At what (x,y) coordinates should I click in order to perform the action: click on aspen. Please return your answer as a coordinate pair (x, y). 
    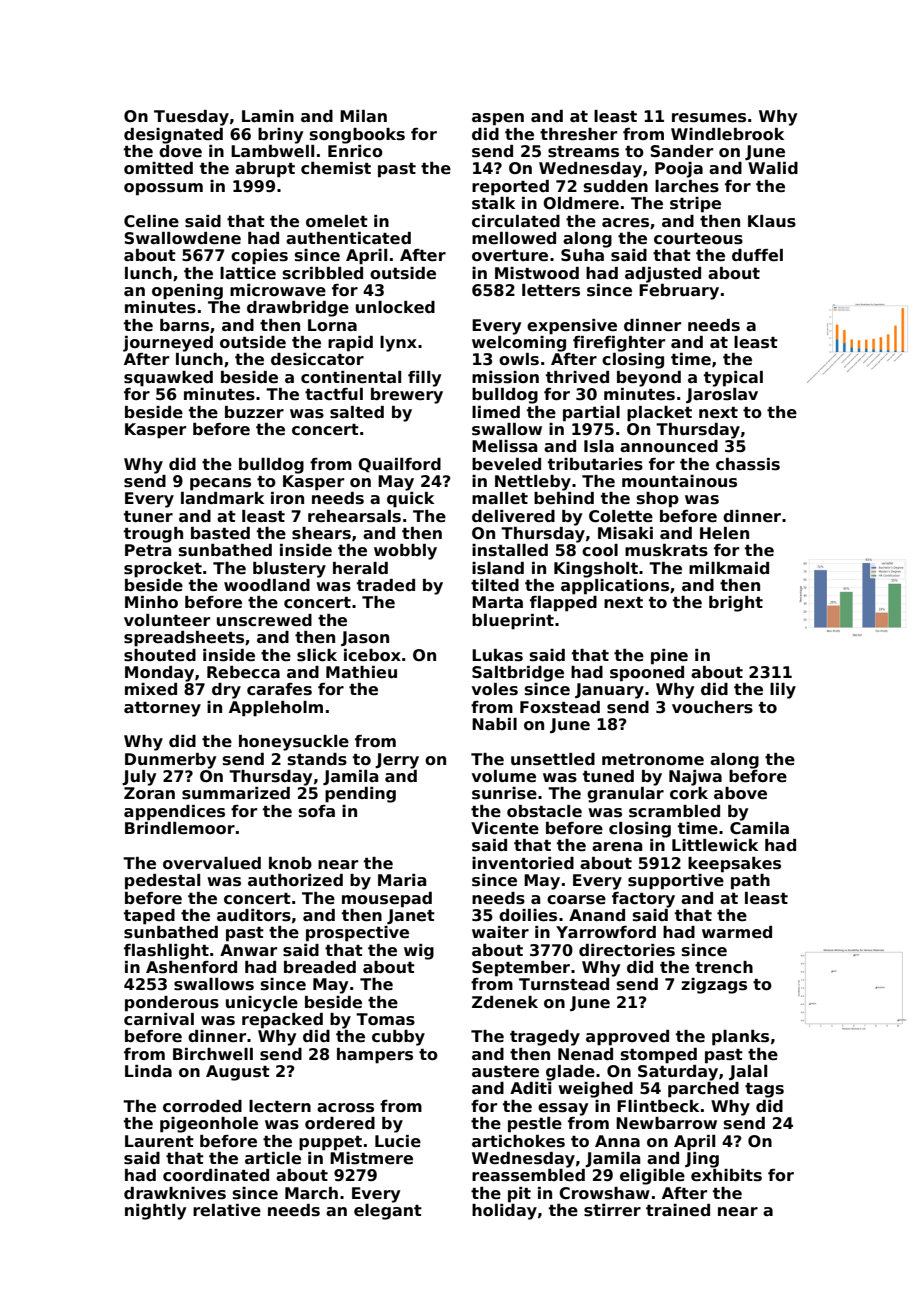
    Looking at the image, I should click on (498, 119).
